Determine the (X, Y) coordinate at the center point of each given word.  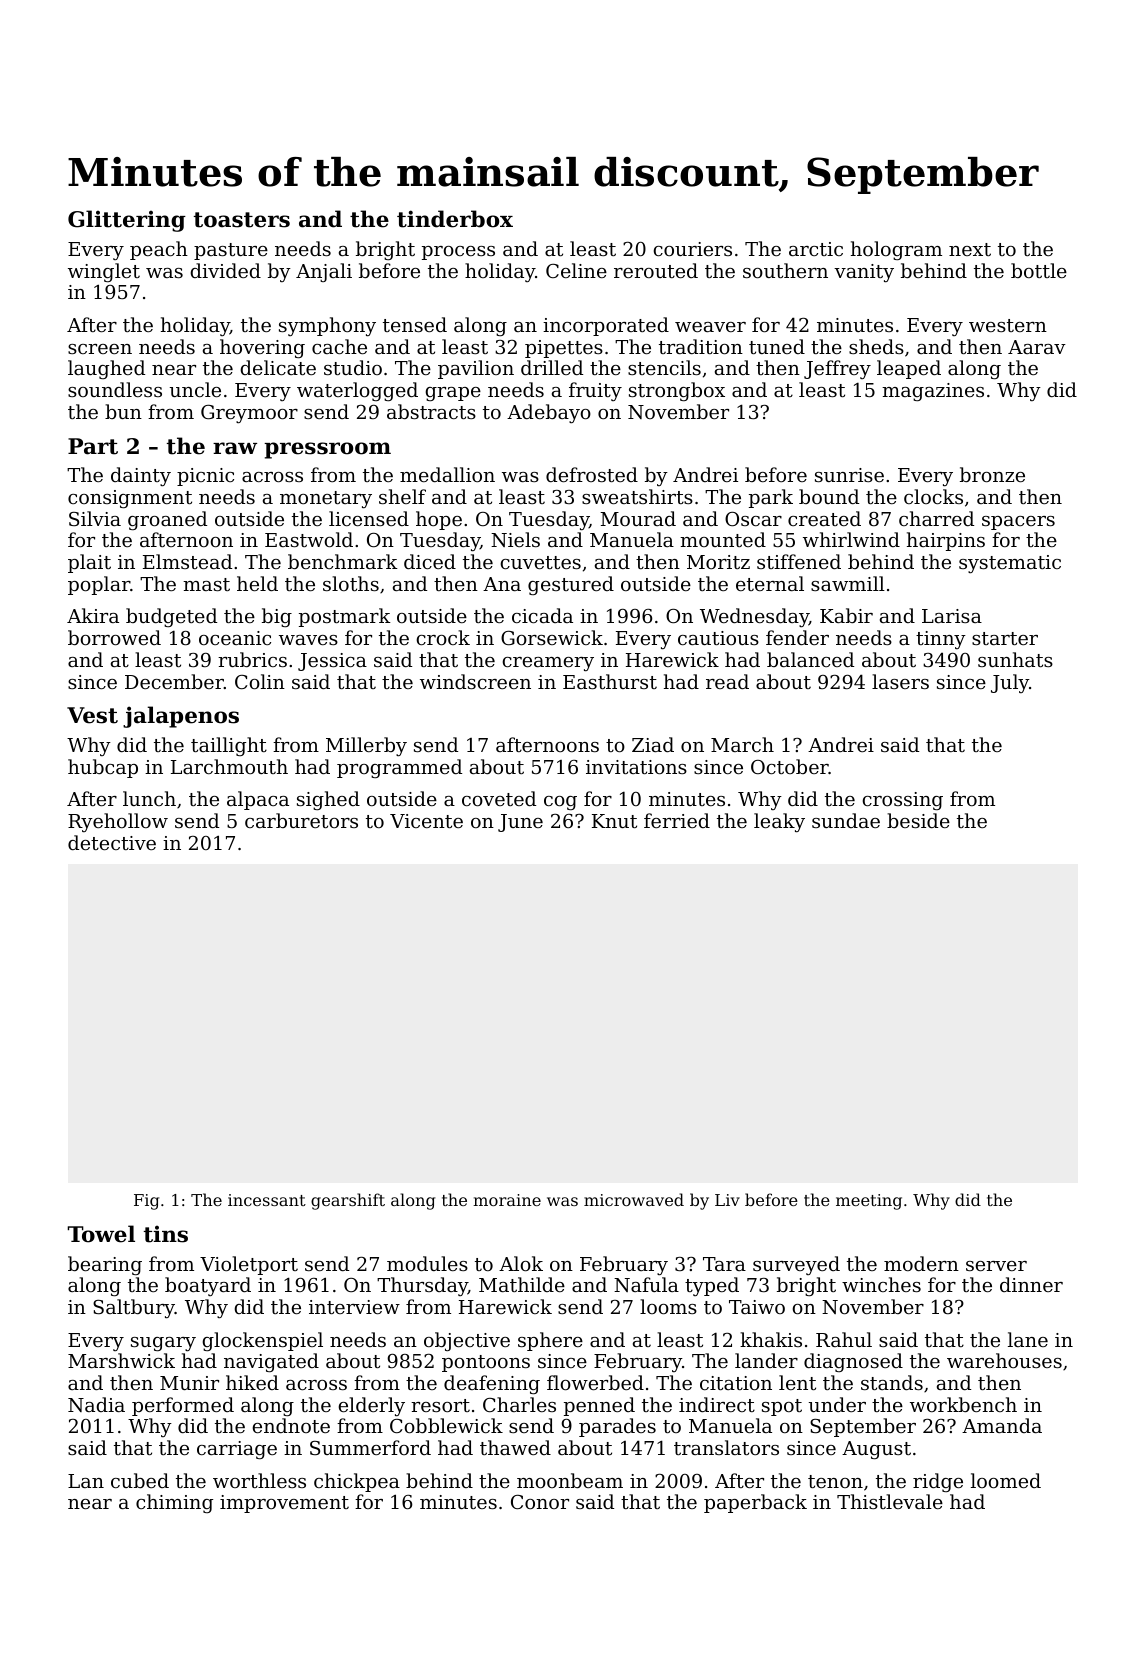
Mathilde (522, 1284)
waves (308, 640)
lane (1028, 1339)
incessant (267, 1200)
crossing (903, 801)
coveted (499, 798)
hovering (262, 348)
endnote (291, 1425)
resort (440, 1405)
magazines (933, 392)
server (996, 1266)
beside (918, 820)
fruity (595, 391)
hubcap (103, 768)
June (520, 823)
